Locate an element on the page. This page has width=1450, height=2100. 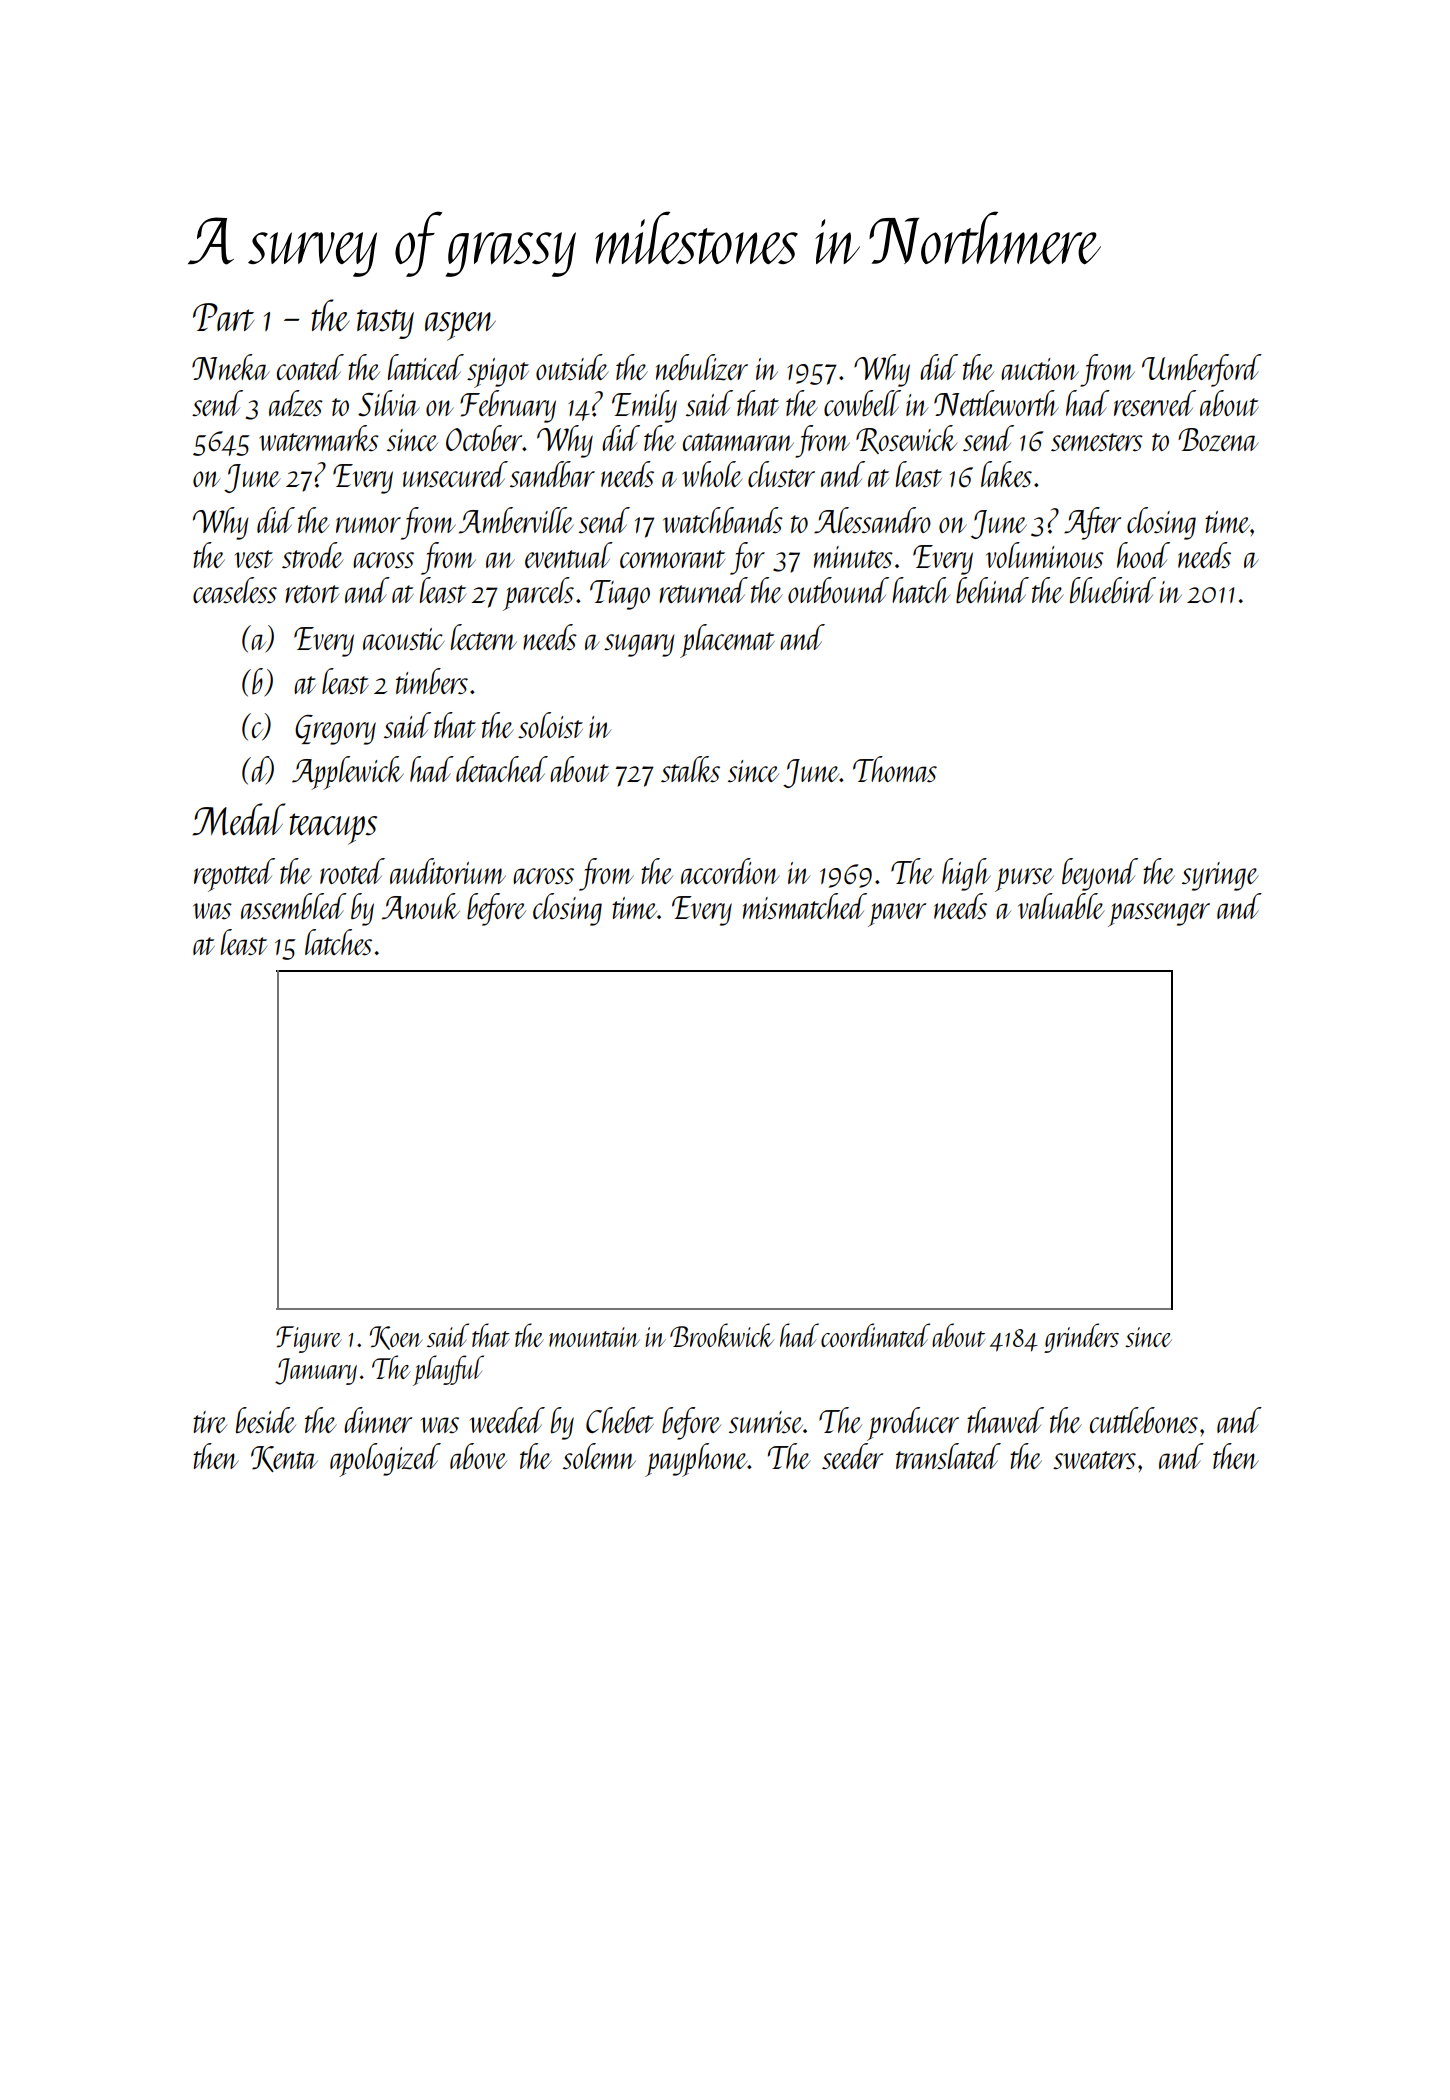
dinner is located at coordinates (378, 1420).
